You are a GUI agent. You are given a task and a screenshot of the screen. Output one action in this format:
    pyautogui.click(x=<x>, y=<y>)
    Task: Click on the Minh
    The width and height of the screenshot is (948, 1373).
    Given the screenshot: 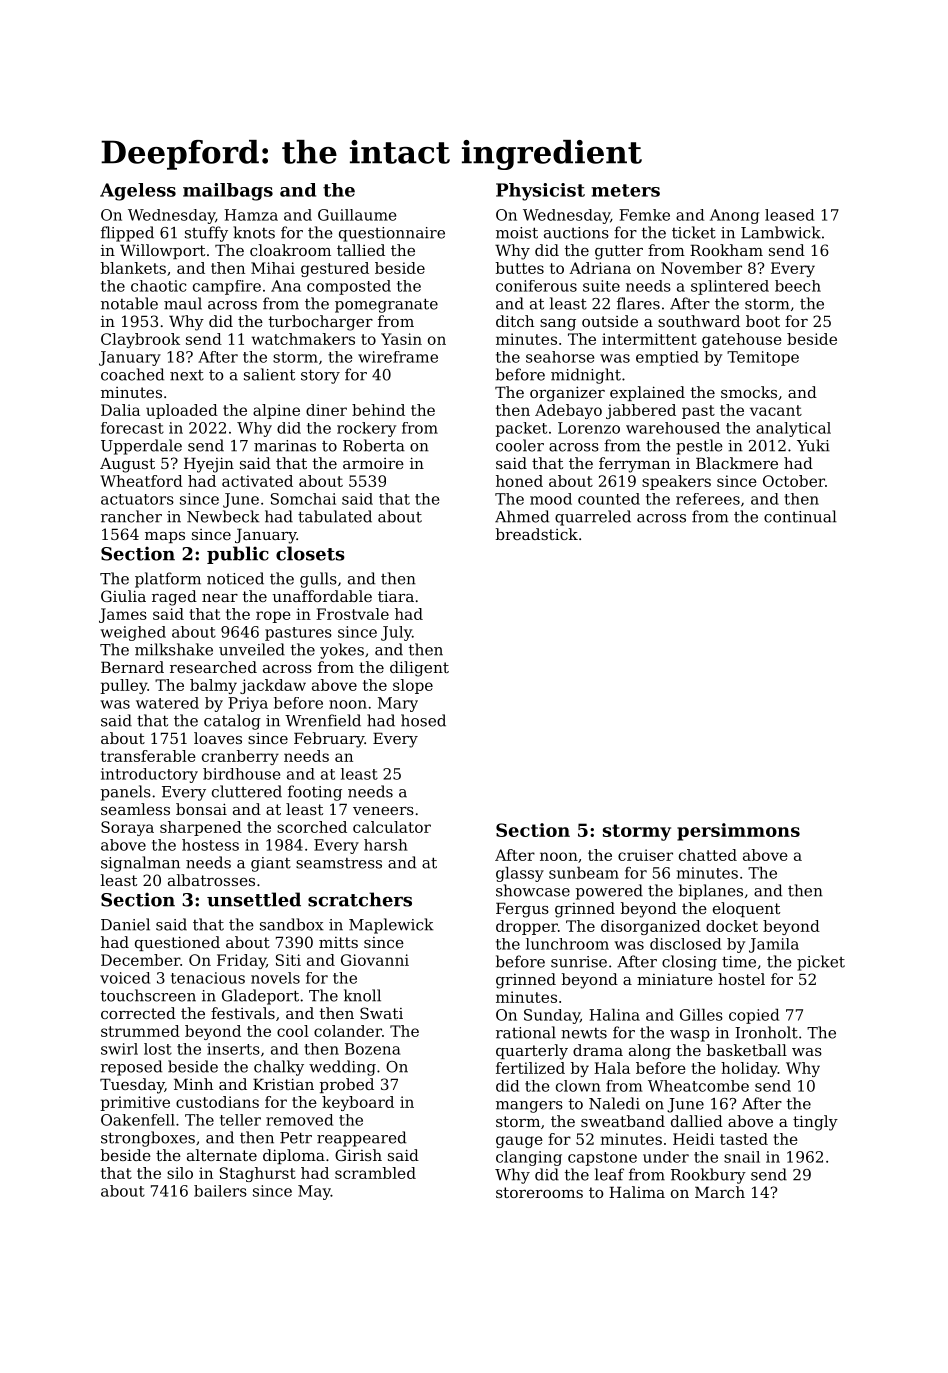 What is the action you would take?
    pyautogui.click(x=193, y=1084)
